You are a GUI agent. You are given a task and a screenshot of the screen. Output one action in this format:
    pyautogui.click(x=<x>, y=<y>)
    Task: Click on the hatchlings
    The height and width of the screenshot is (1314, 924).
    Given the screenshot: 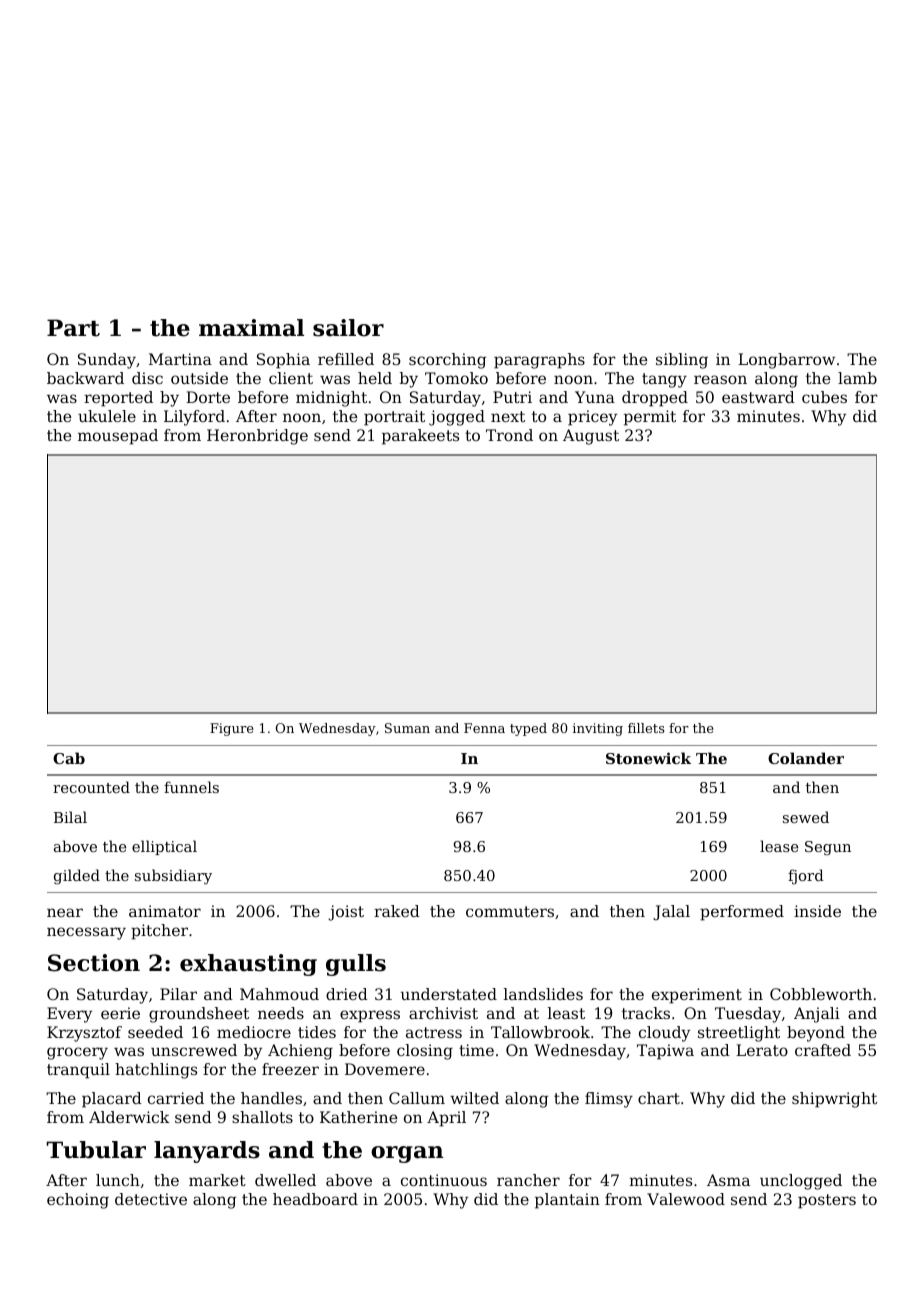 What is the action you would take?
    pyautogui.click(x=156, y=1071)
